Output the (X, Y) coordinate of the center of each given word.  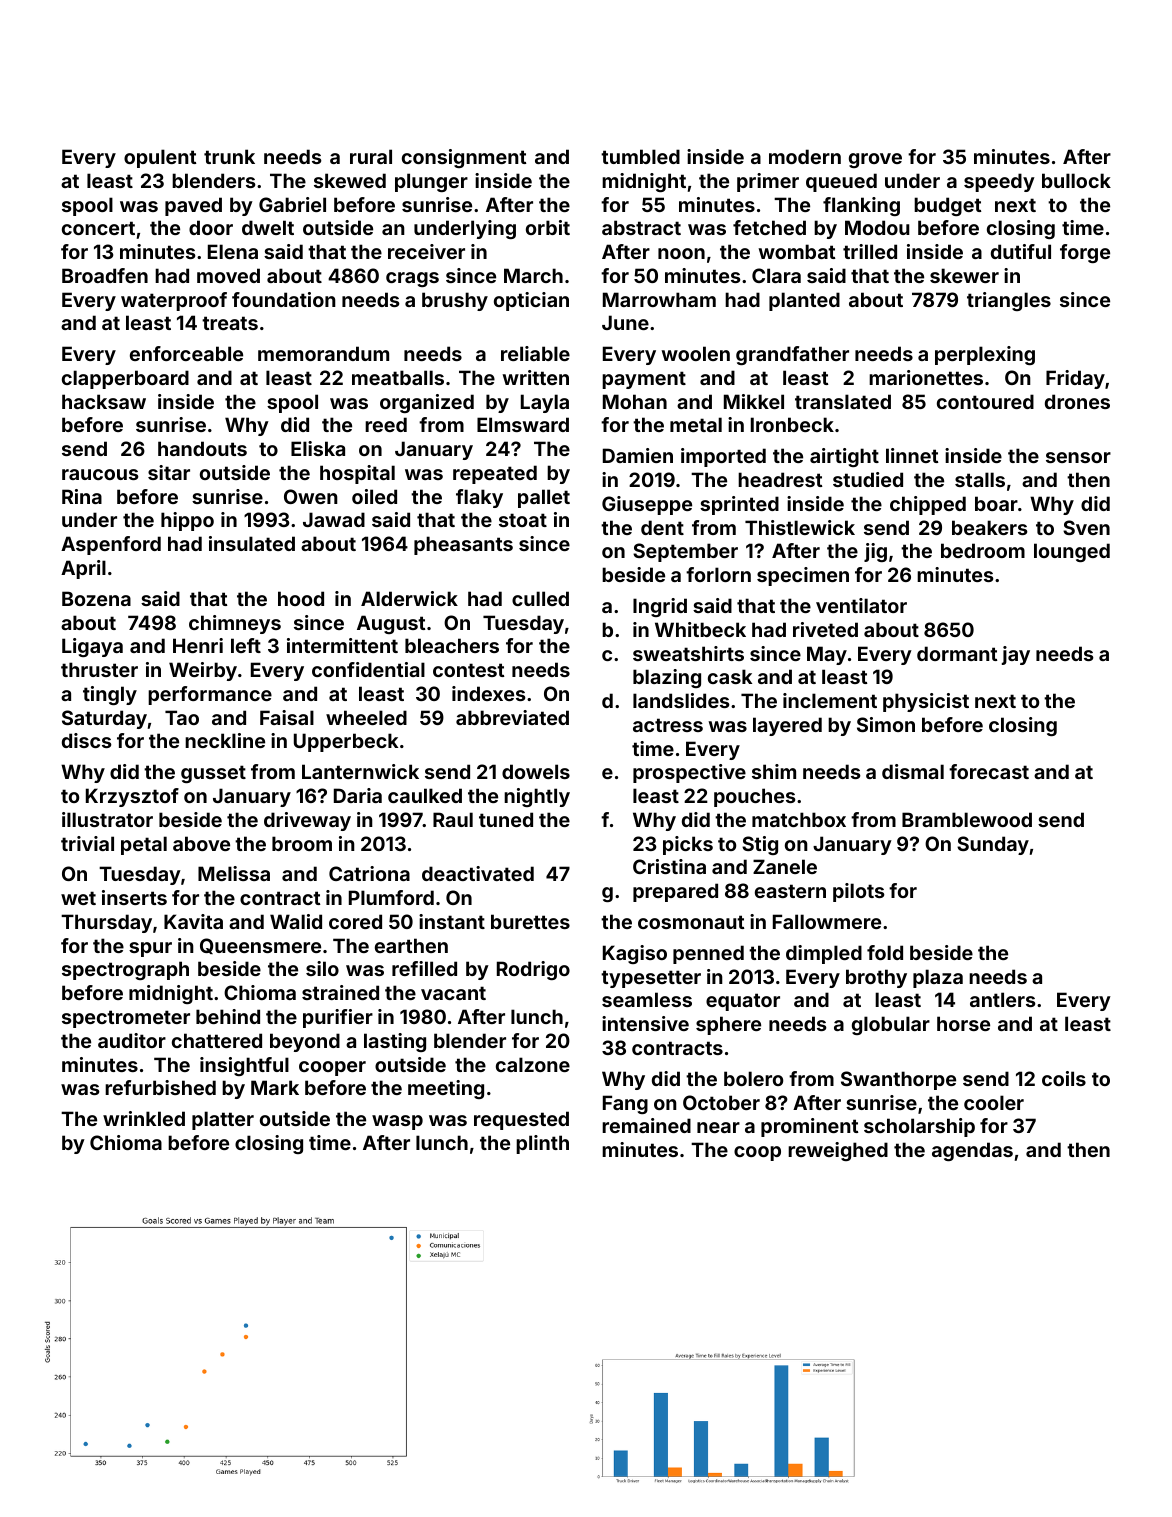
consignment (464, 158)
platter (223, 1120)
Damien (638, 455)
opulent (160, 158)
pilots (859, 892)
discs (87, 740)
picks (688, 845)
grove (875, 160)
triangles (1009, 301)
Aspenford (111, 545)
